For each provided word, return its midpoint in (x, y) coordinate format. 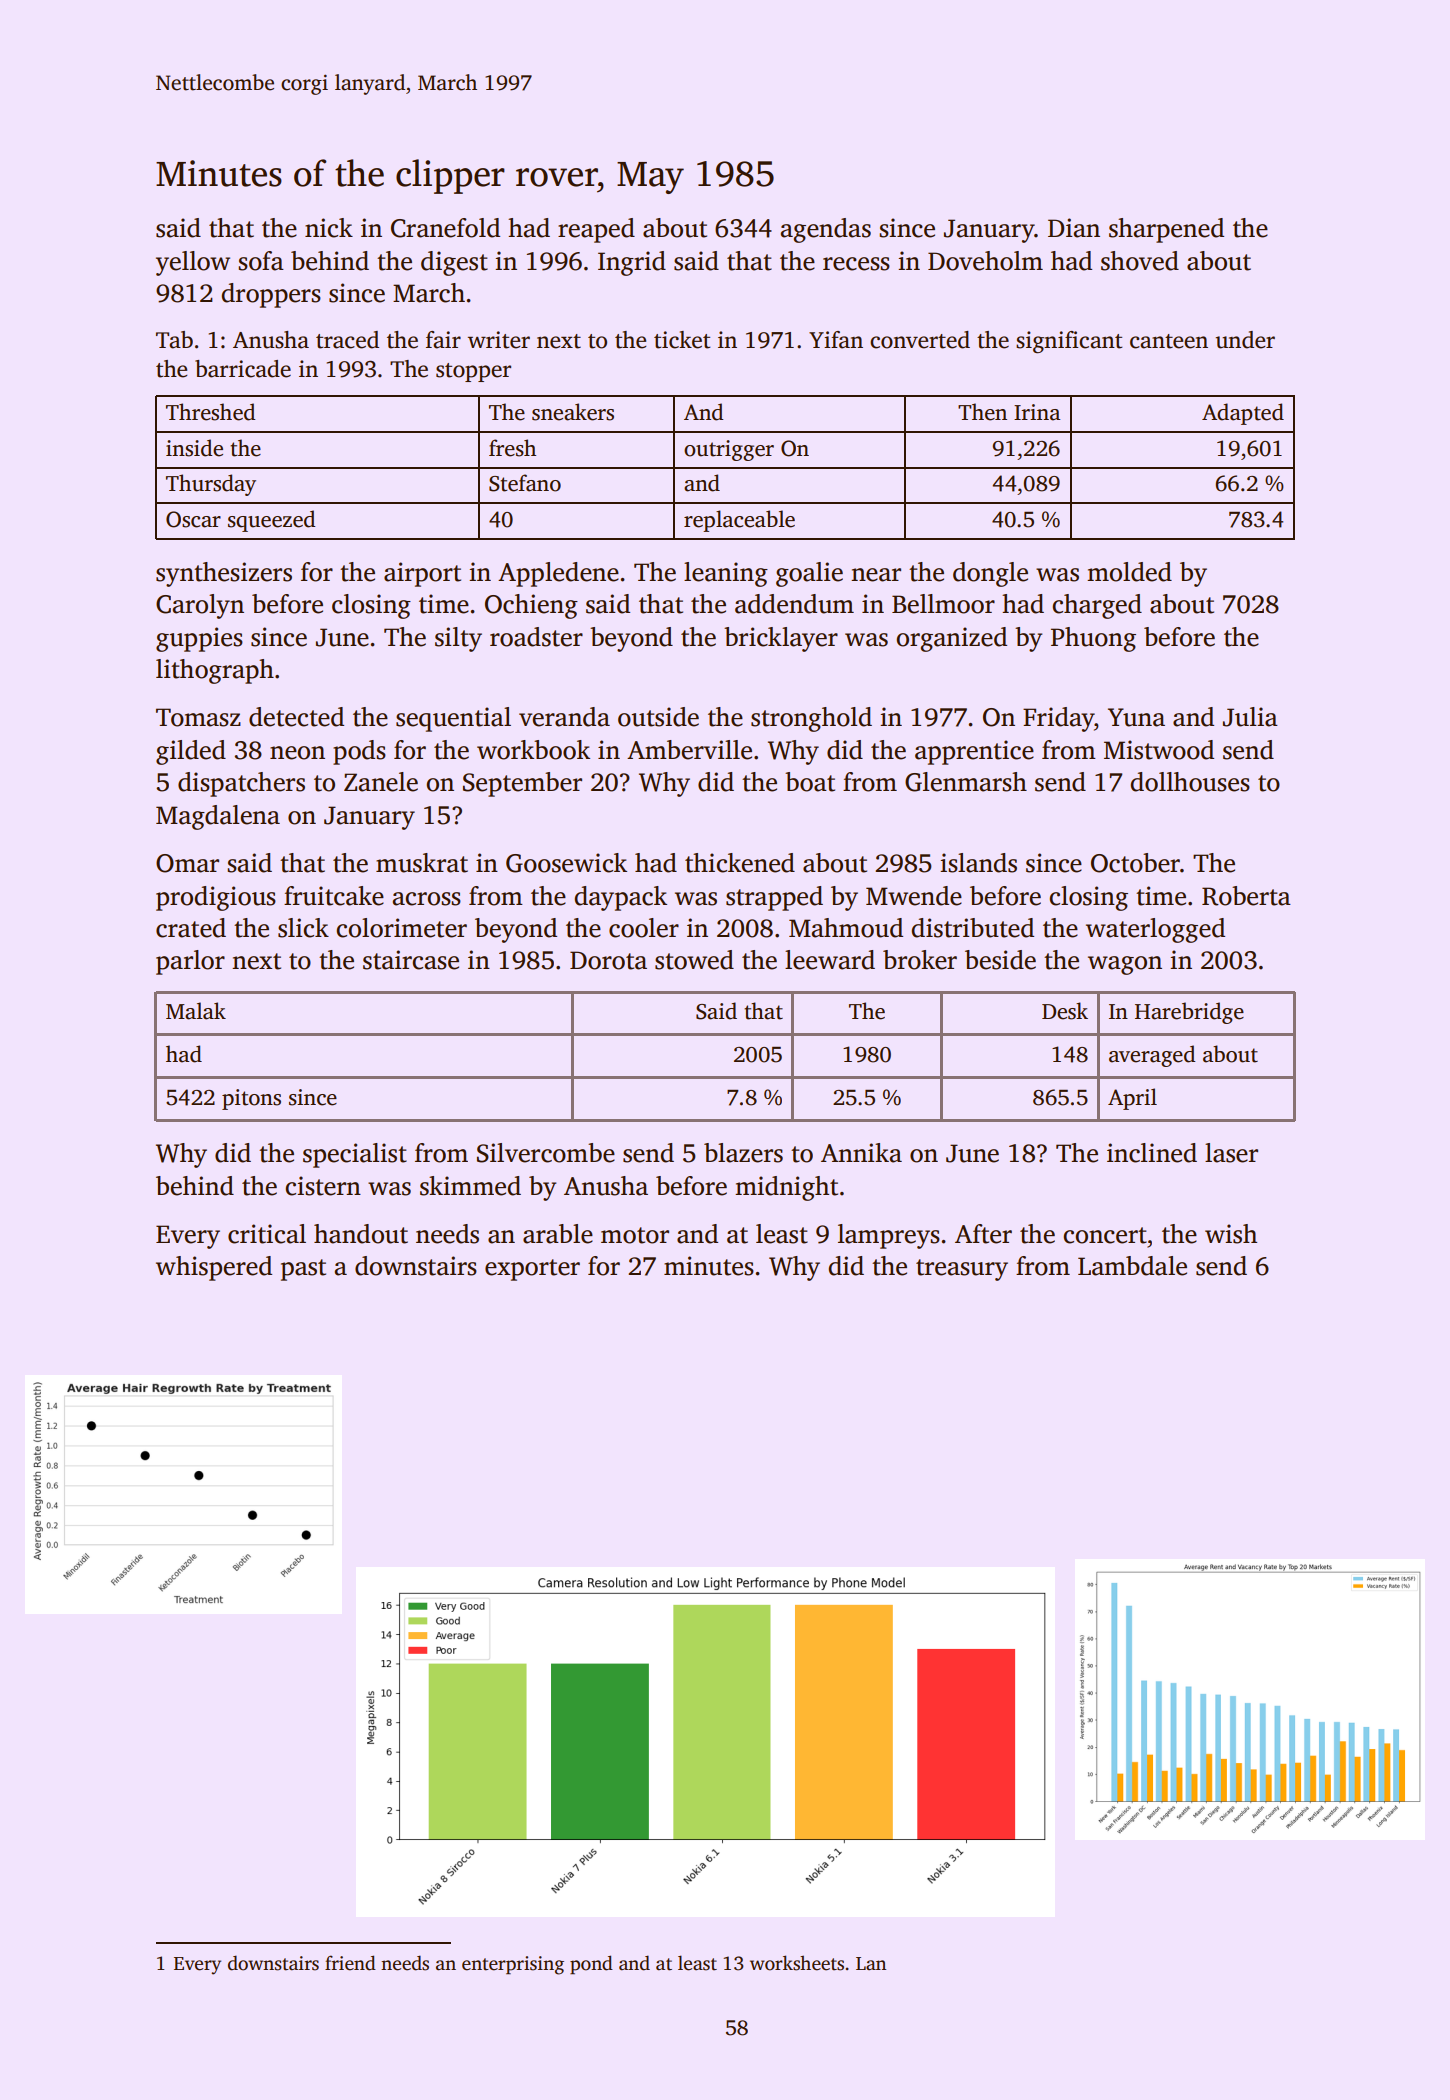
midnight (786, 1188)
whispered (214, 1268)
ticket (682, 340)
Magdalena (218, 817)
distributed (972, 928)
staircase (411, 960)
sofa (261, 261)
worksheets (797, 1963)
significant (1069, 342)
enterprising (513, 1965)
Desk (1065, 1011)
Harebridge (1189, 1013)
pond (591, 1965)
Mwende (914, 896)
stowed (694, 960)
